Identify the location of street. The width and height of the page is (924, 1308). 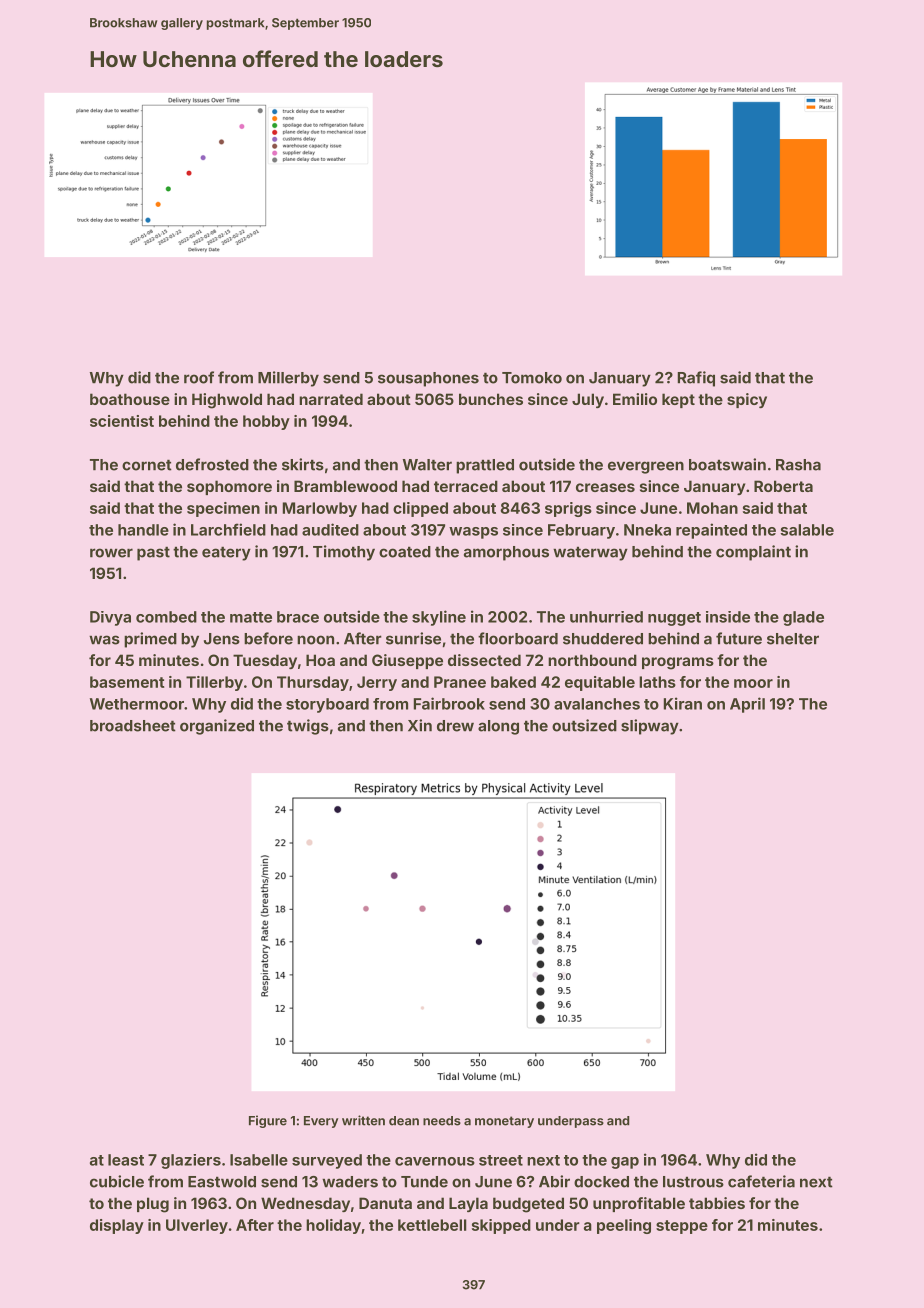
(501, 1160).
